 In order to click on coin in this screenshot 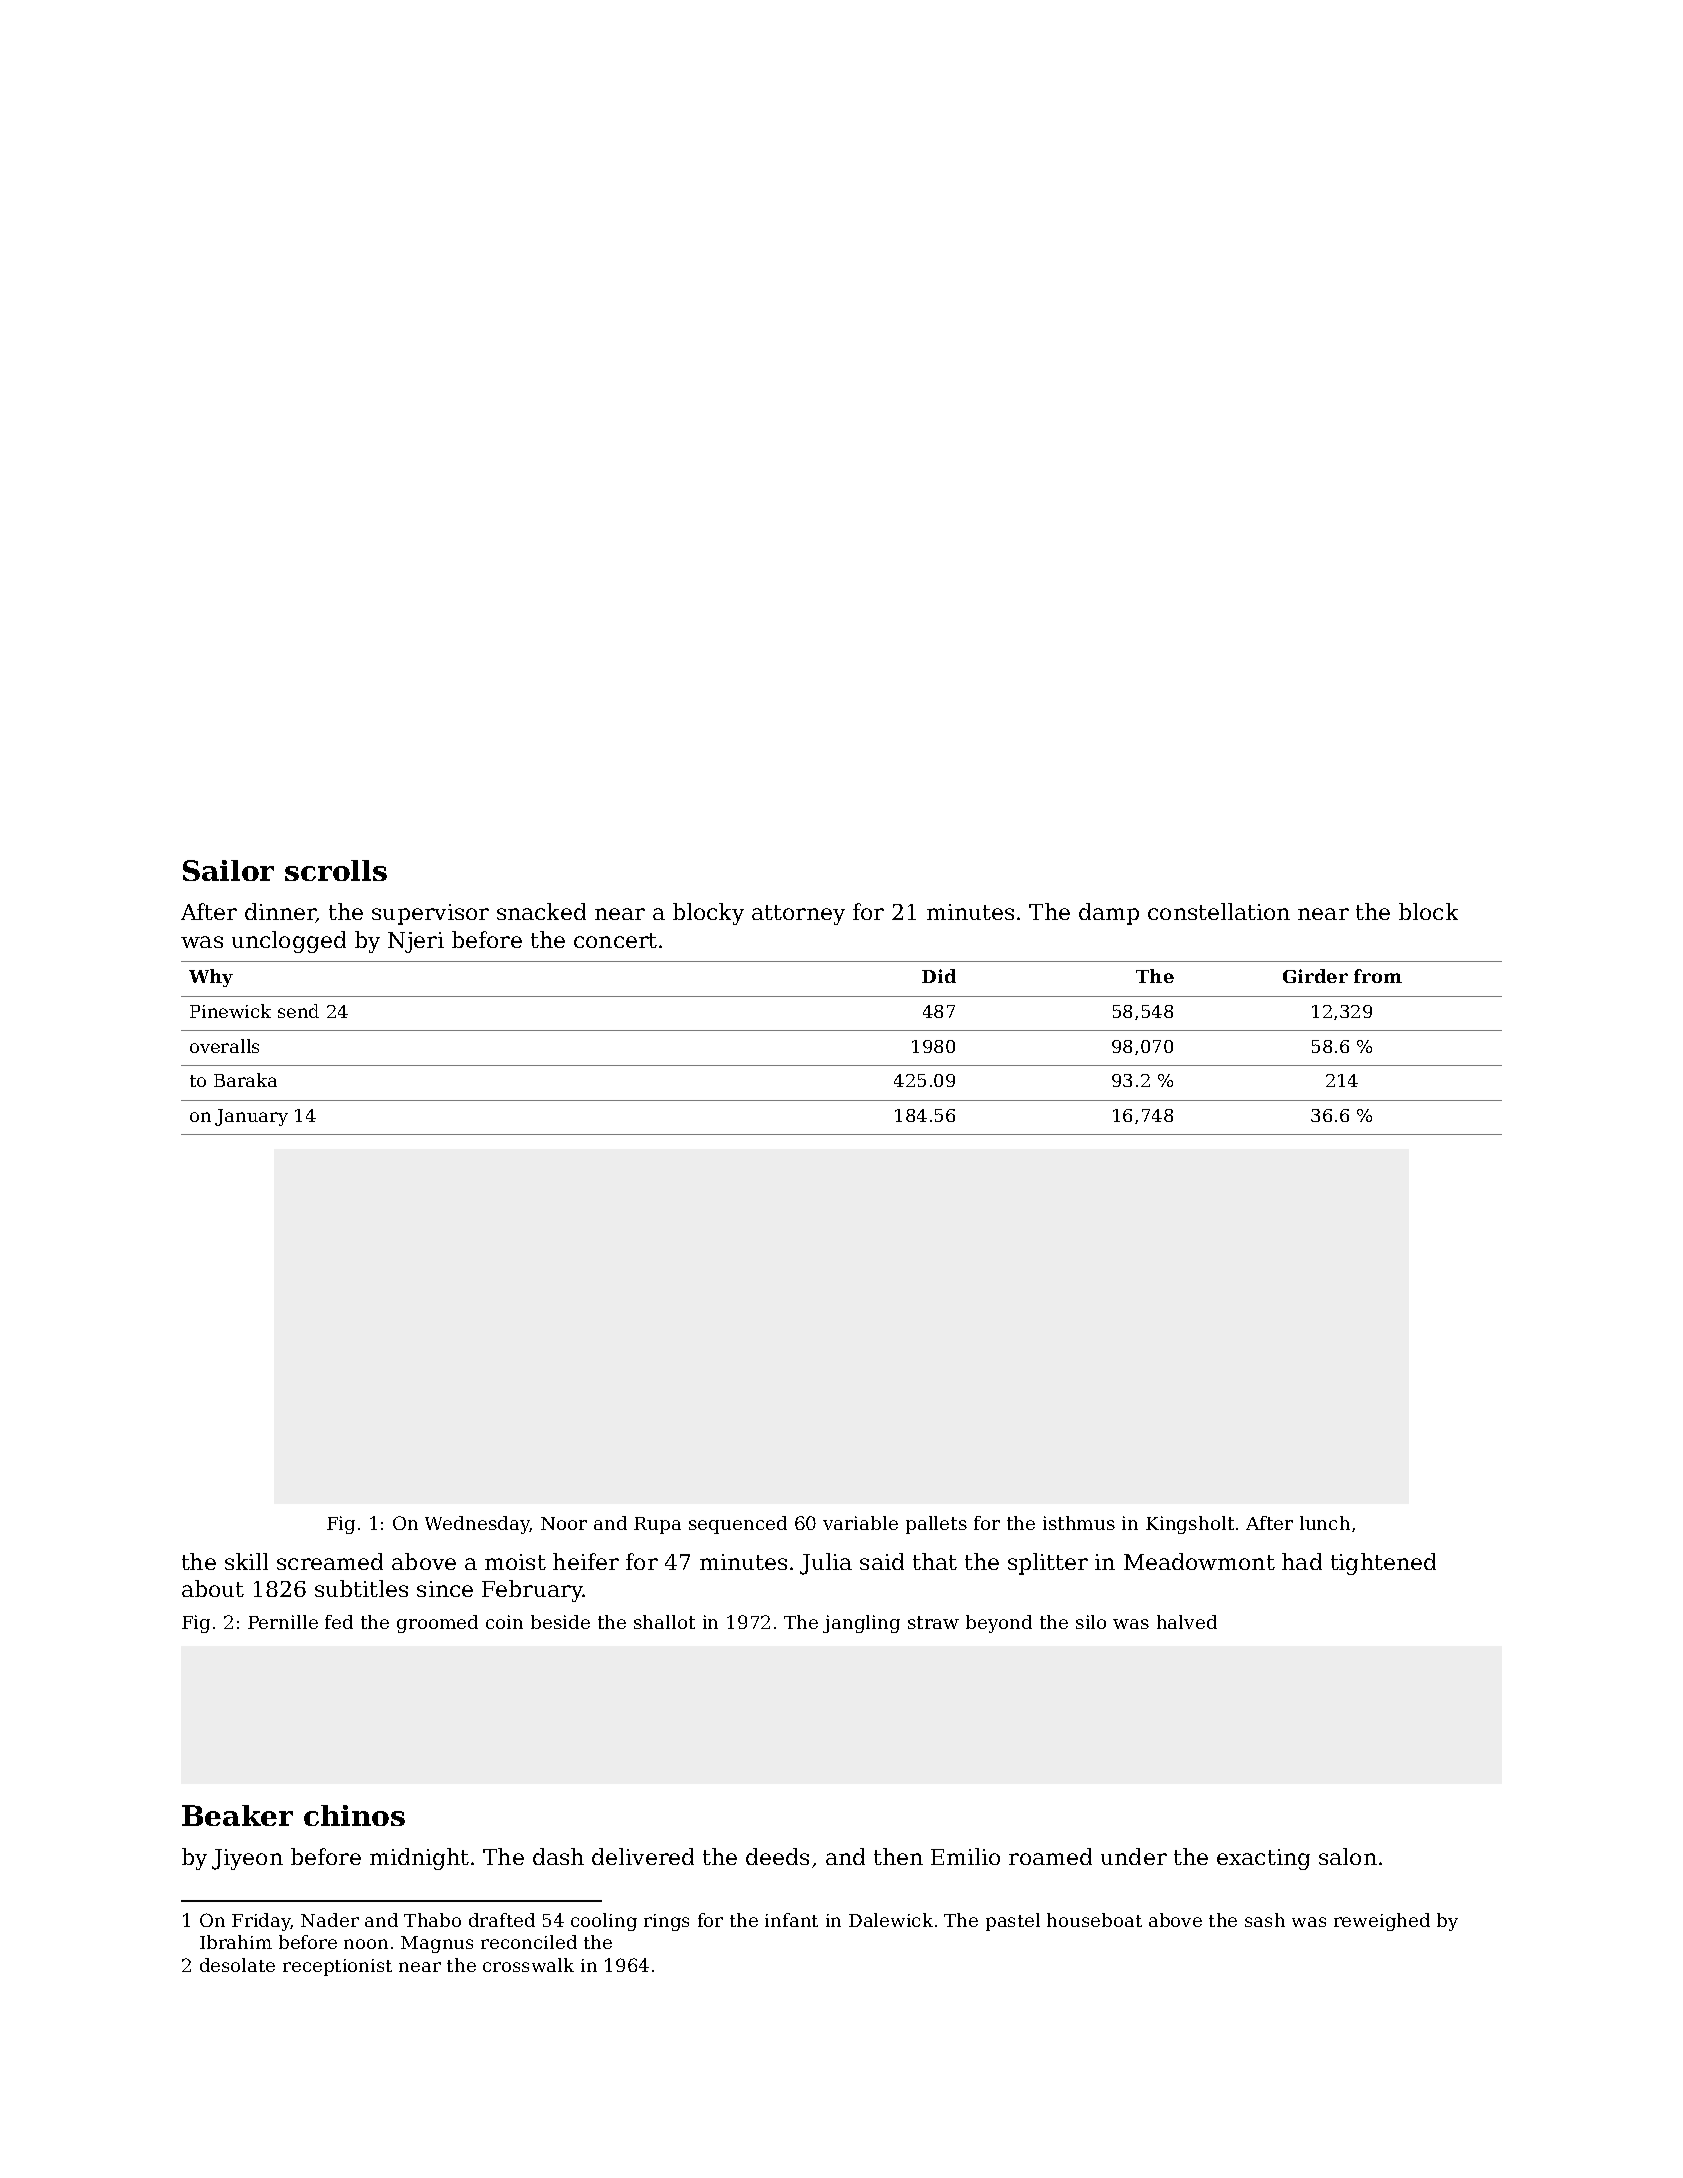, I will do `click(504, 1622)`.
